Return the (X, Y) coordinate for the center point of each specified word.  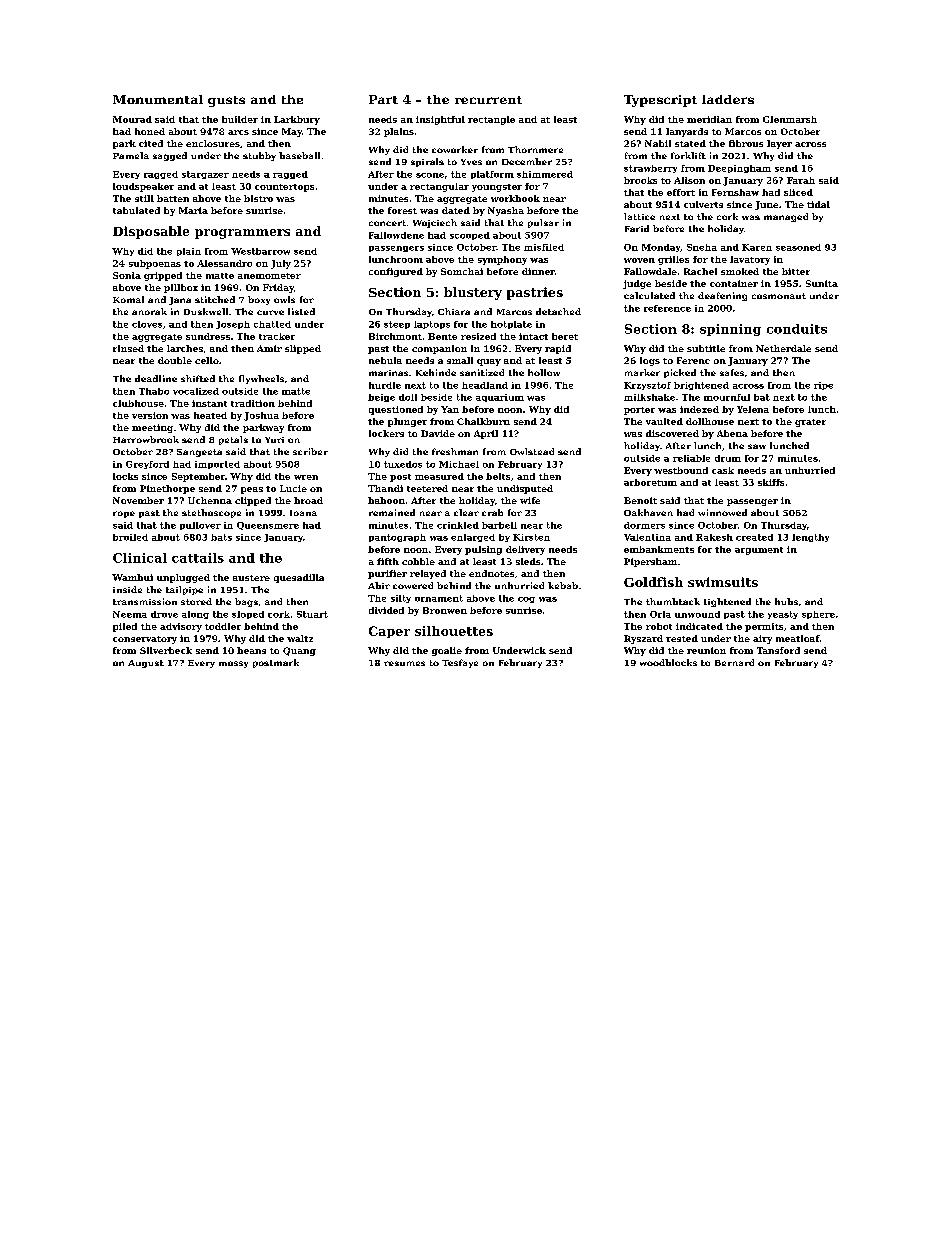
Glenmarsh (790, 119)
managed (786, 217)
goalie (447, 651)
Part (383, 99)
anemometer (269, 276)
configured (396, 272)
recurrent (488, 100)
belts (498, 476)
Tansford (778, 650)
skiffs (771, 482)
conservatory (145, 640)
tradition (253, 403)
